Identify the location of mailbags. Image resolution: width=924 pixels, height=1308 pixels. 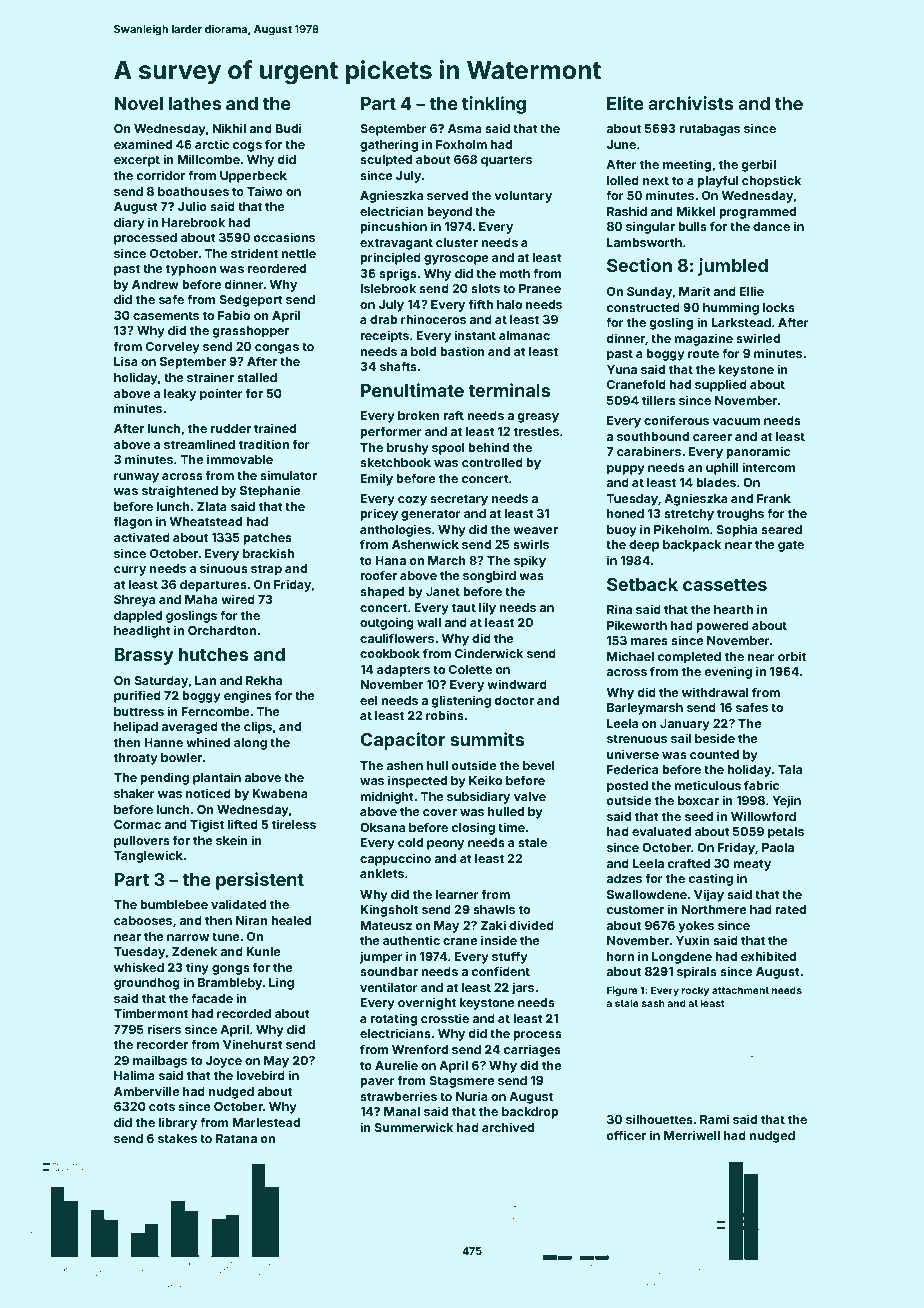
(160, 1061).
